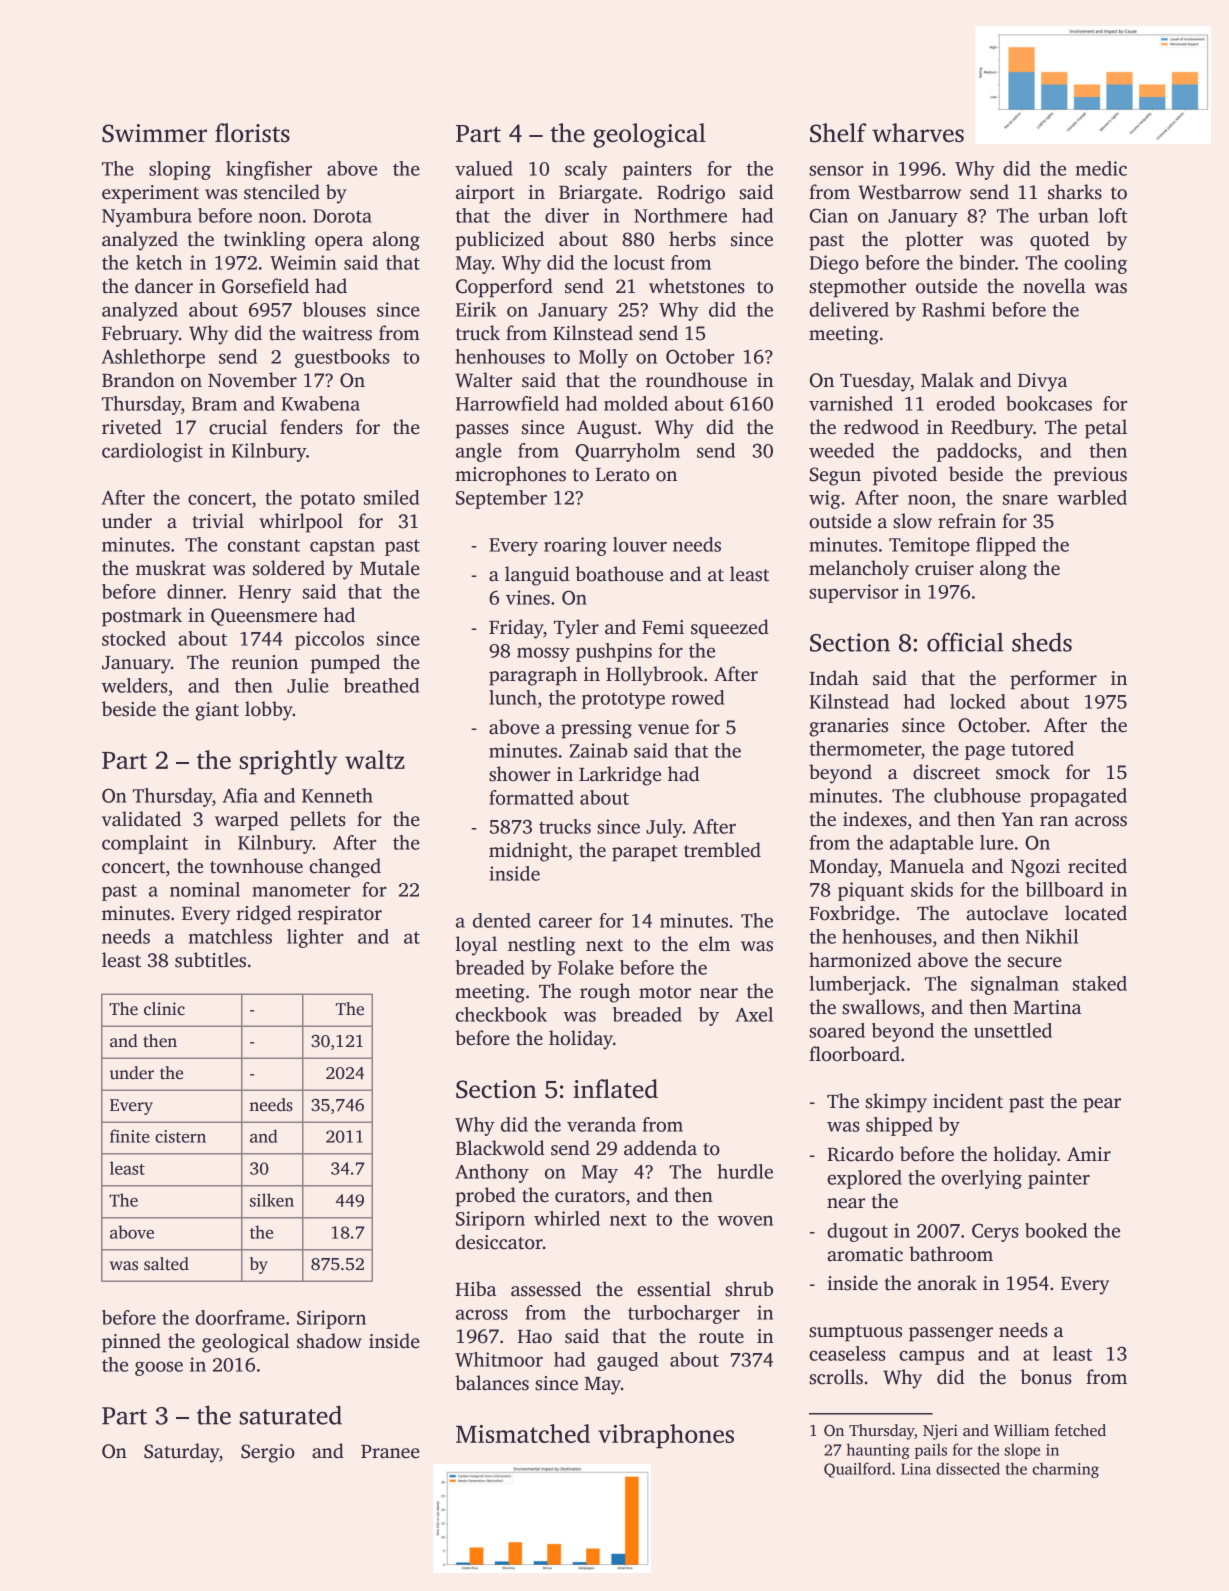  Describe the element at coordinates (586, 967) in the document. I see `Folake` at that location.
